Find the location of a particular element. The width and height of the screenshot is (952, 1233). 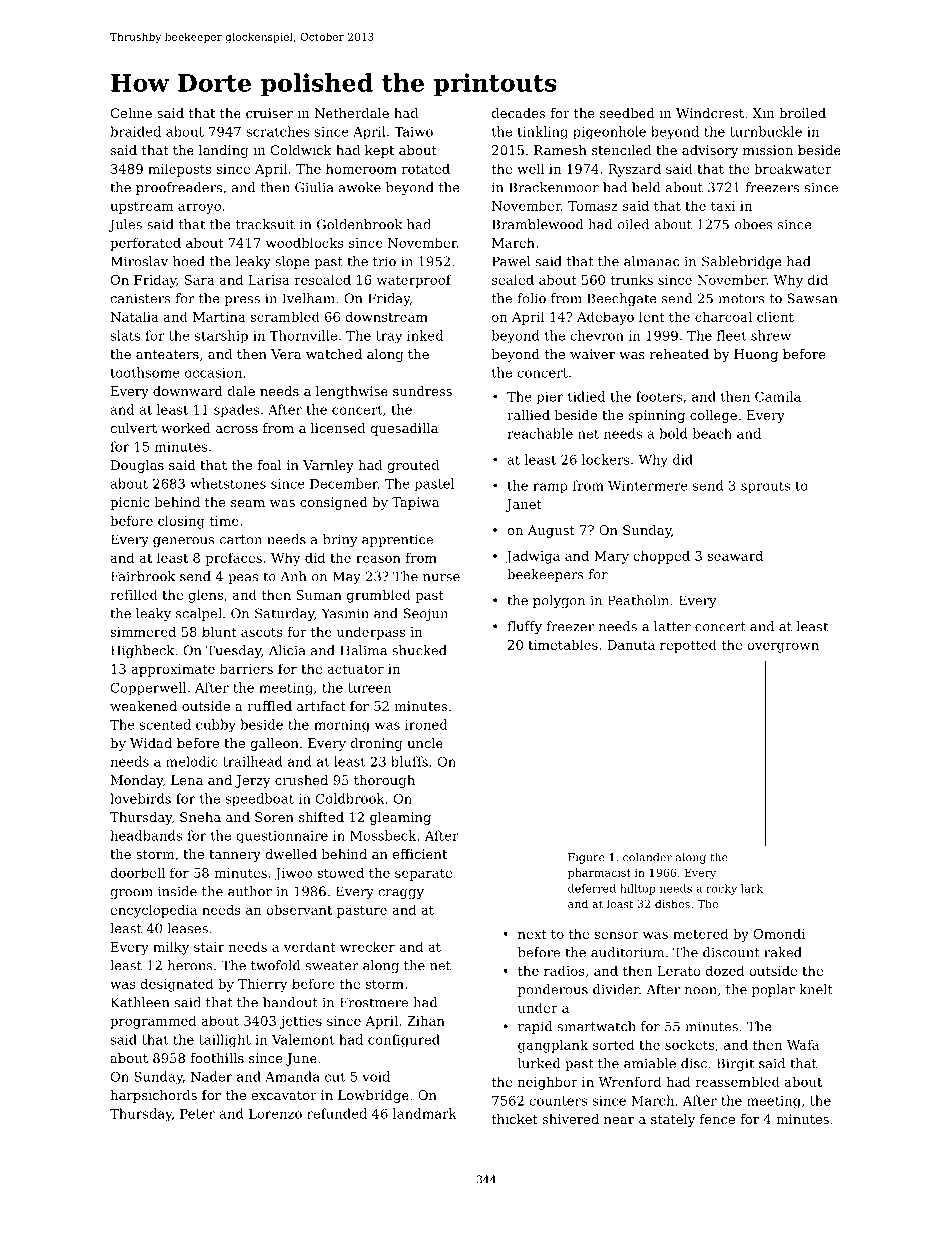

ascots is located at coordinates (262, 632).
